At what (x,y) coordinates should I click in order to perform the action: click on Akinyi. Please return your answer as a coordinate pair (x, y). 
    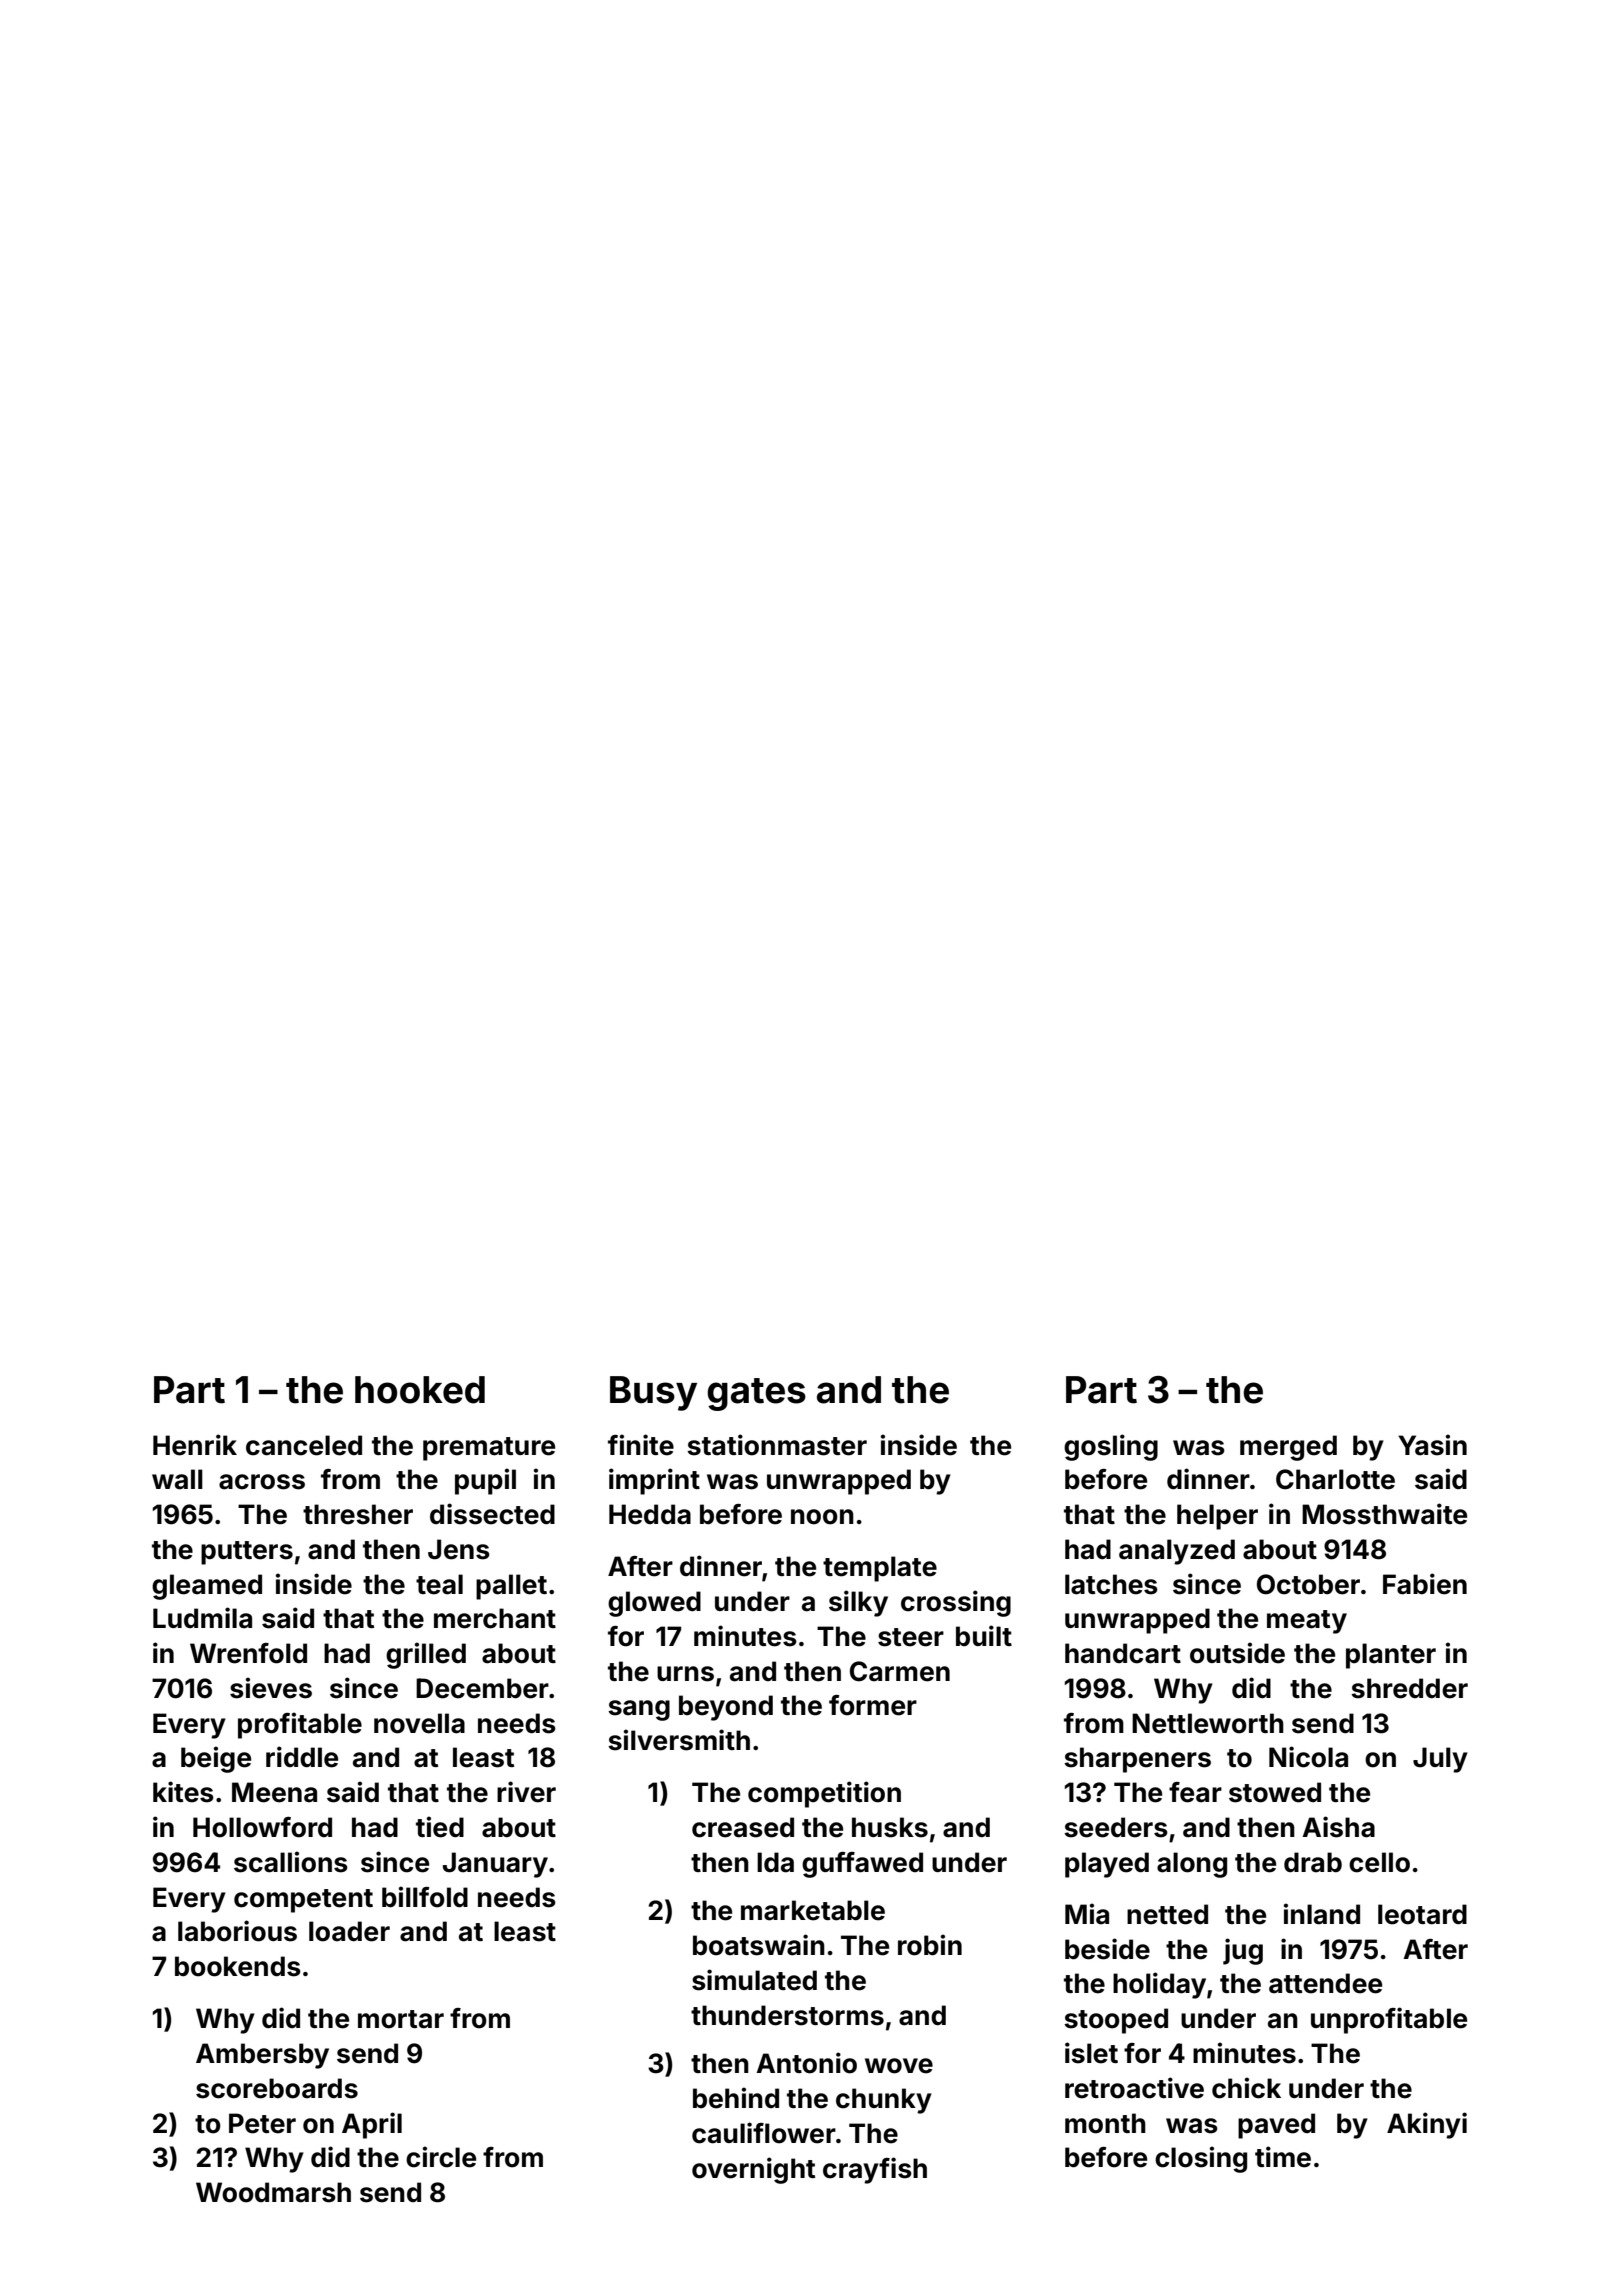
    Looking at the image, I should click on (1427, 2125).
